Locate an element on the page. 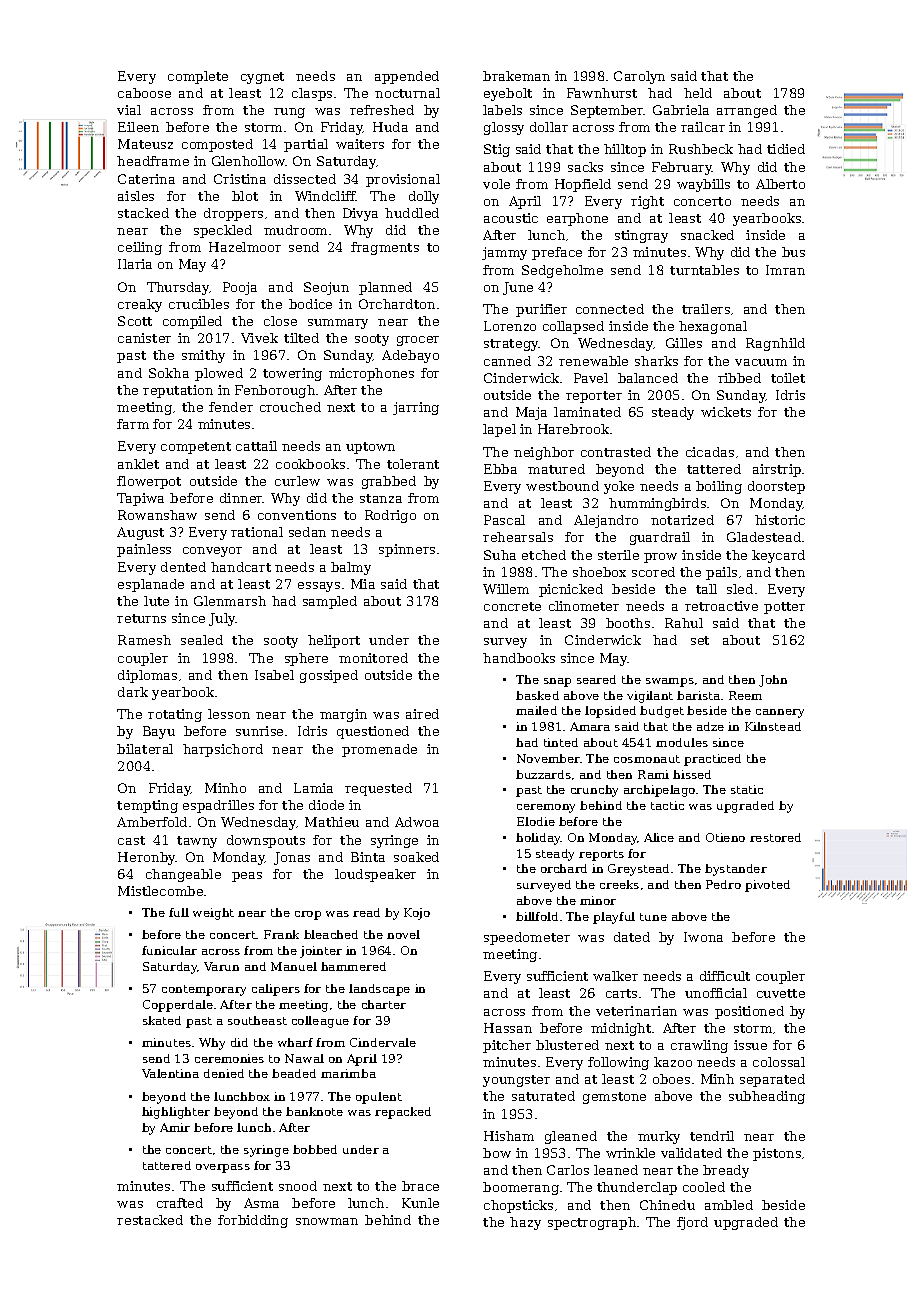 The height and width of the document is (1308, 924). planned is located at coordinates (385, 288).
